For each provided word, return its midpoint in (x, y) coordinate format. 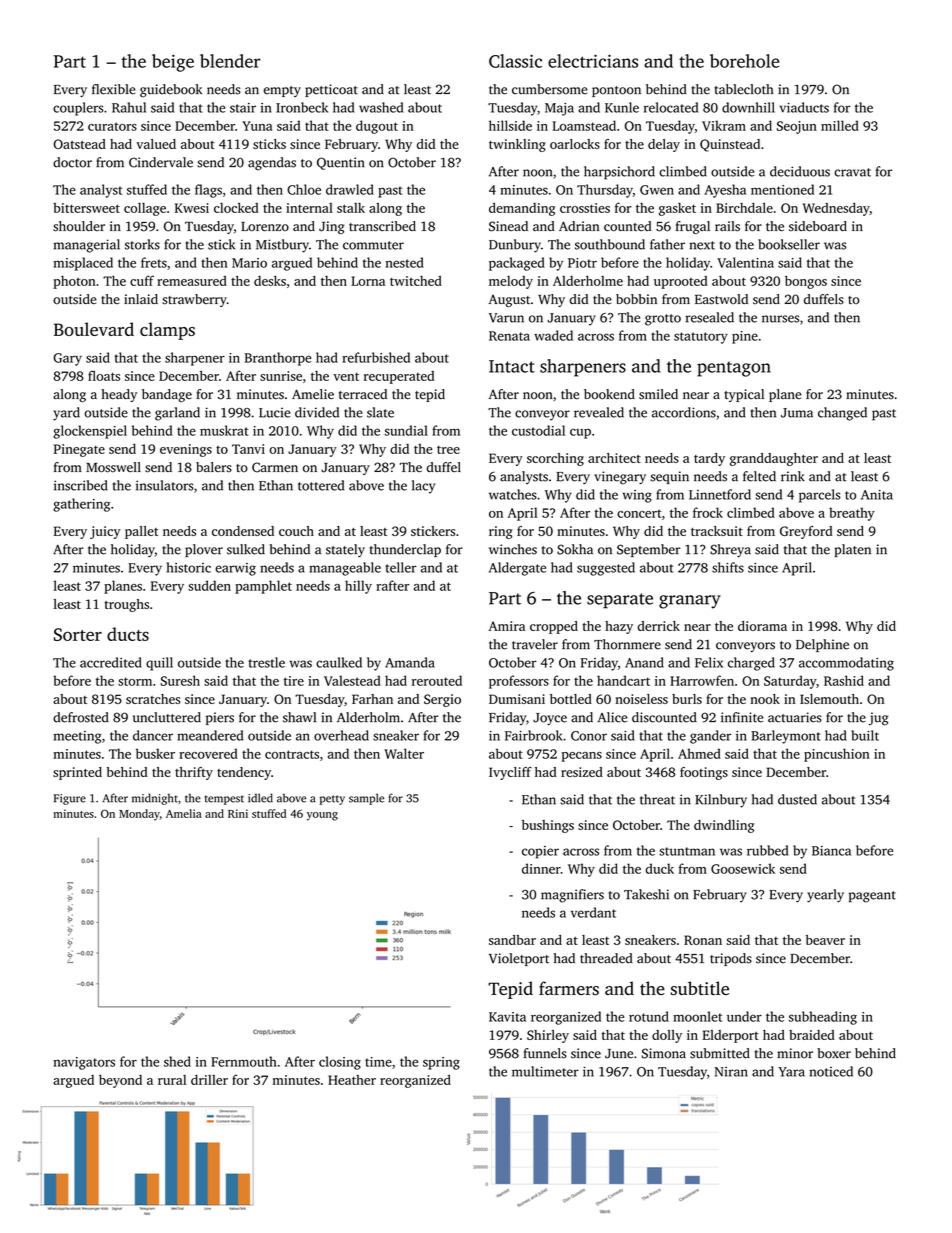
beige (173, 63)
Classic (515, 61)
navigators (84, 1063)
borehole (744, 61)
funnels (545, 1053)
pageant (872, 897)
